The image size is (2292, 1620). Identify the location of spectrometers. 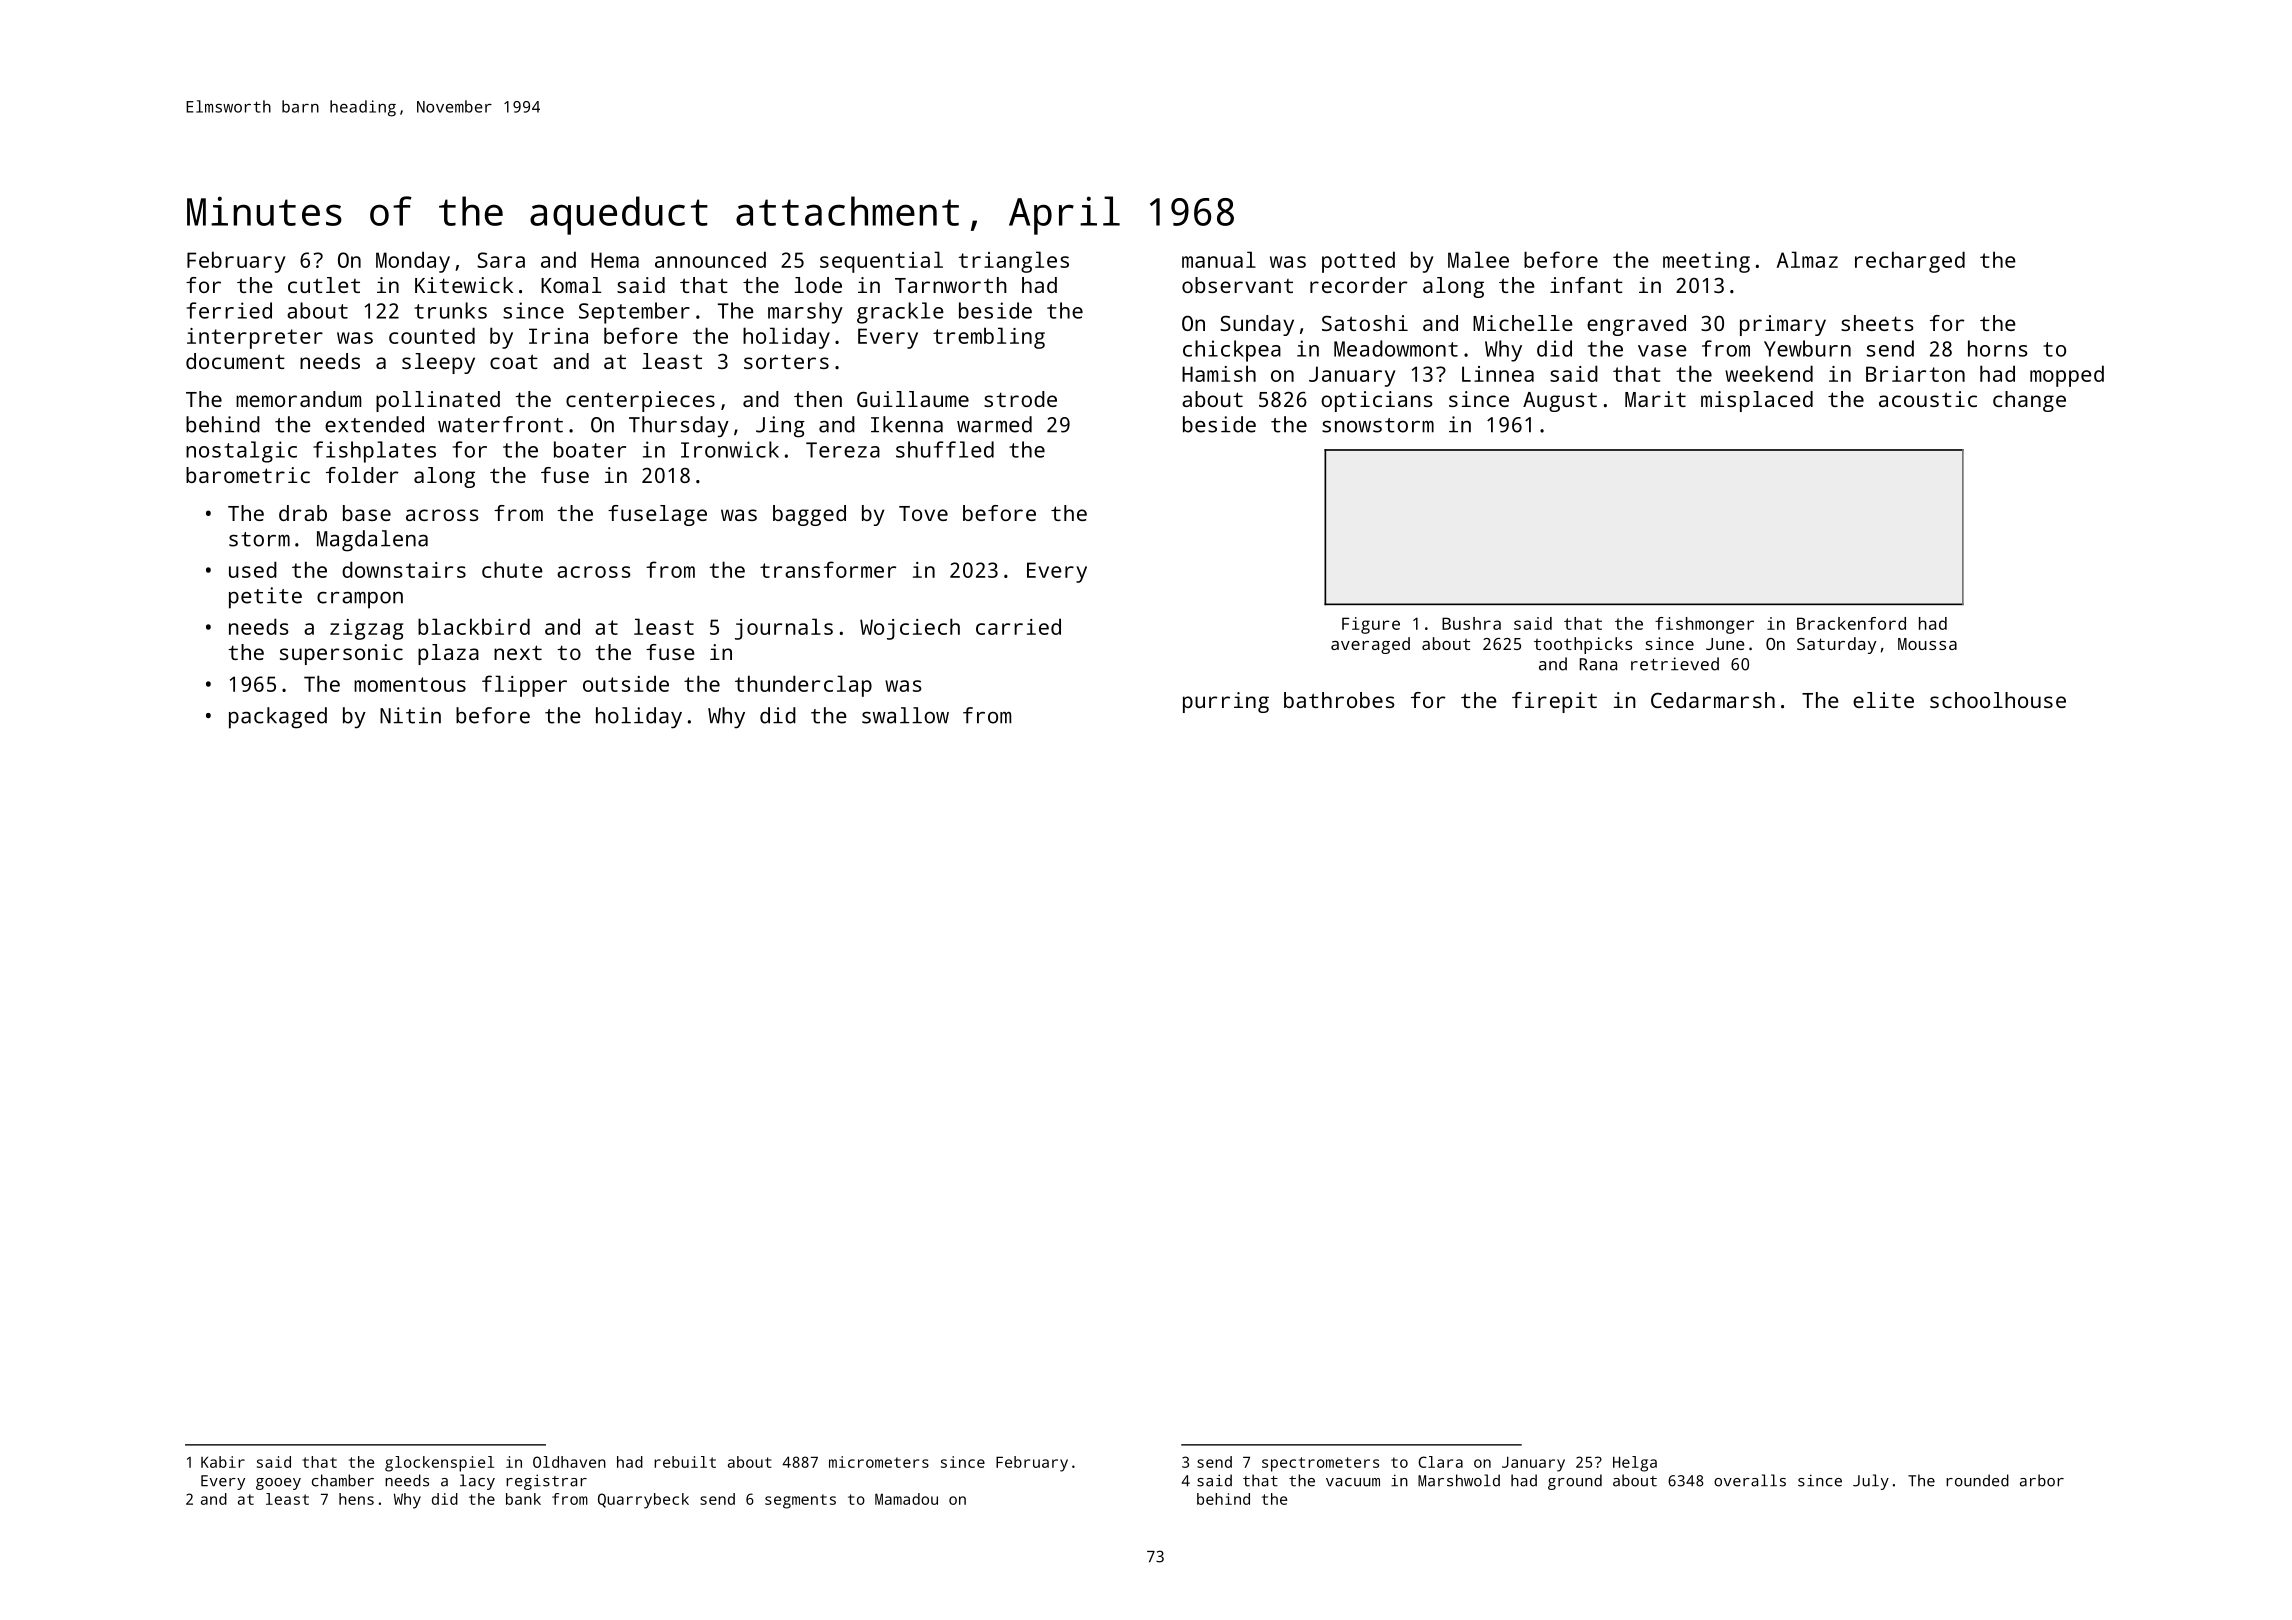
(1320, 1464).
